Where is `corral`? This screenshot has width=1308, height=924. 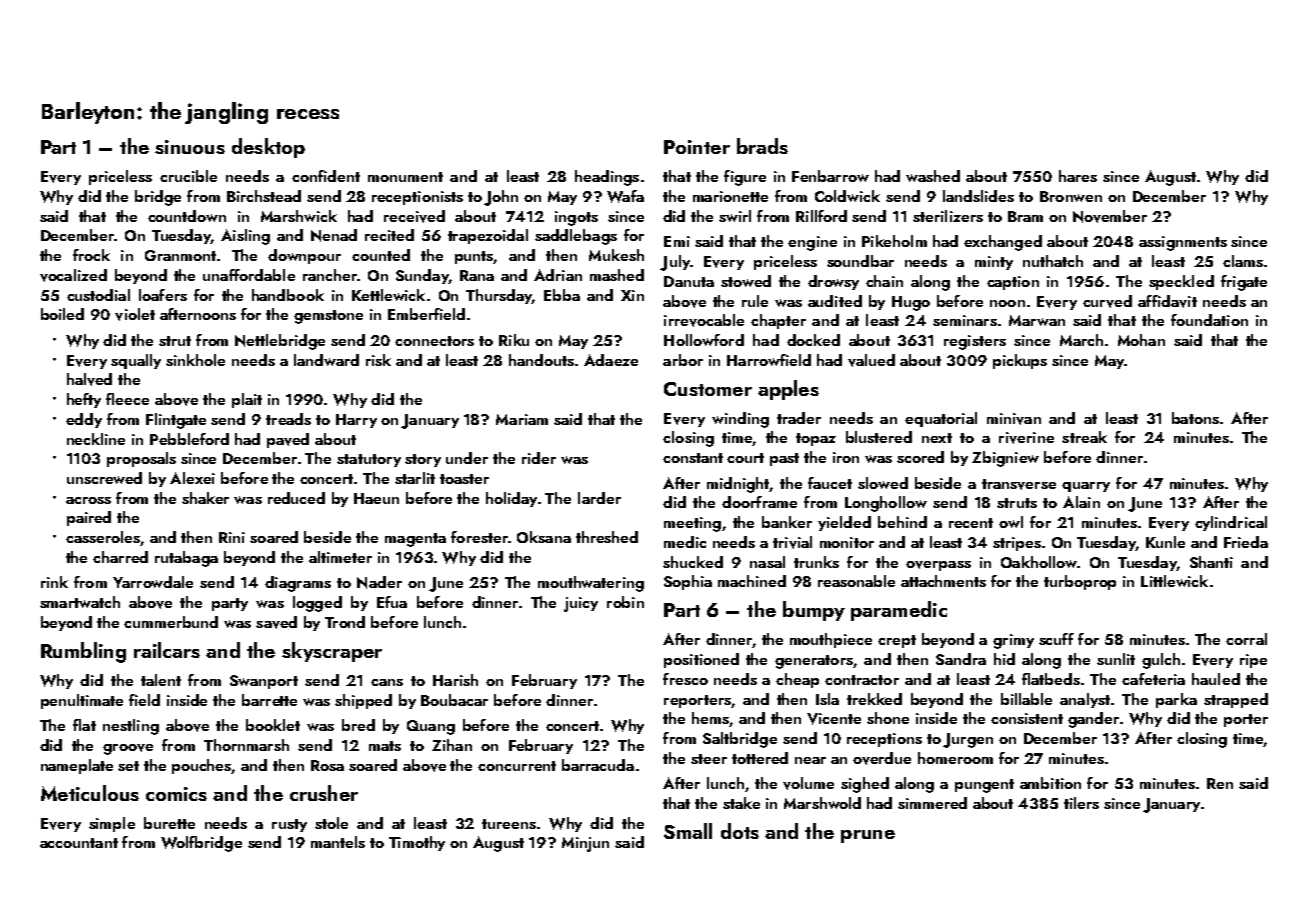
corral is located at coordinates (1246, 639).
